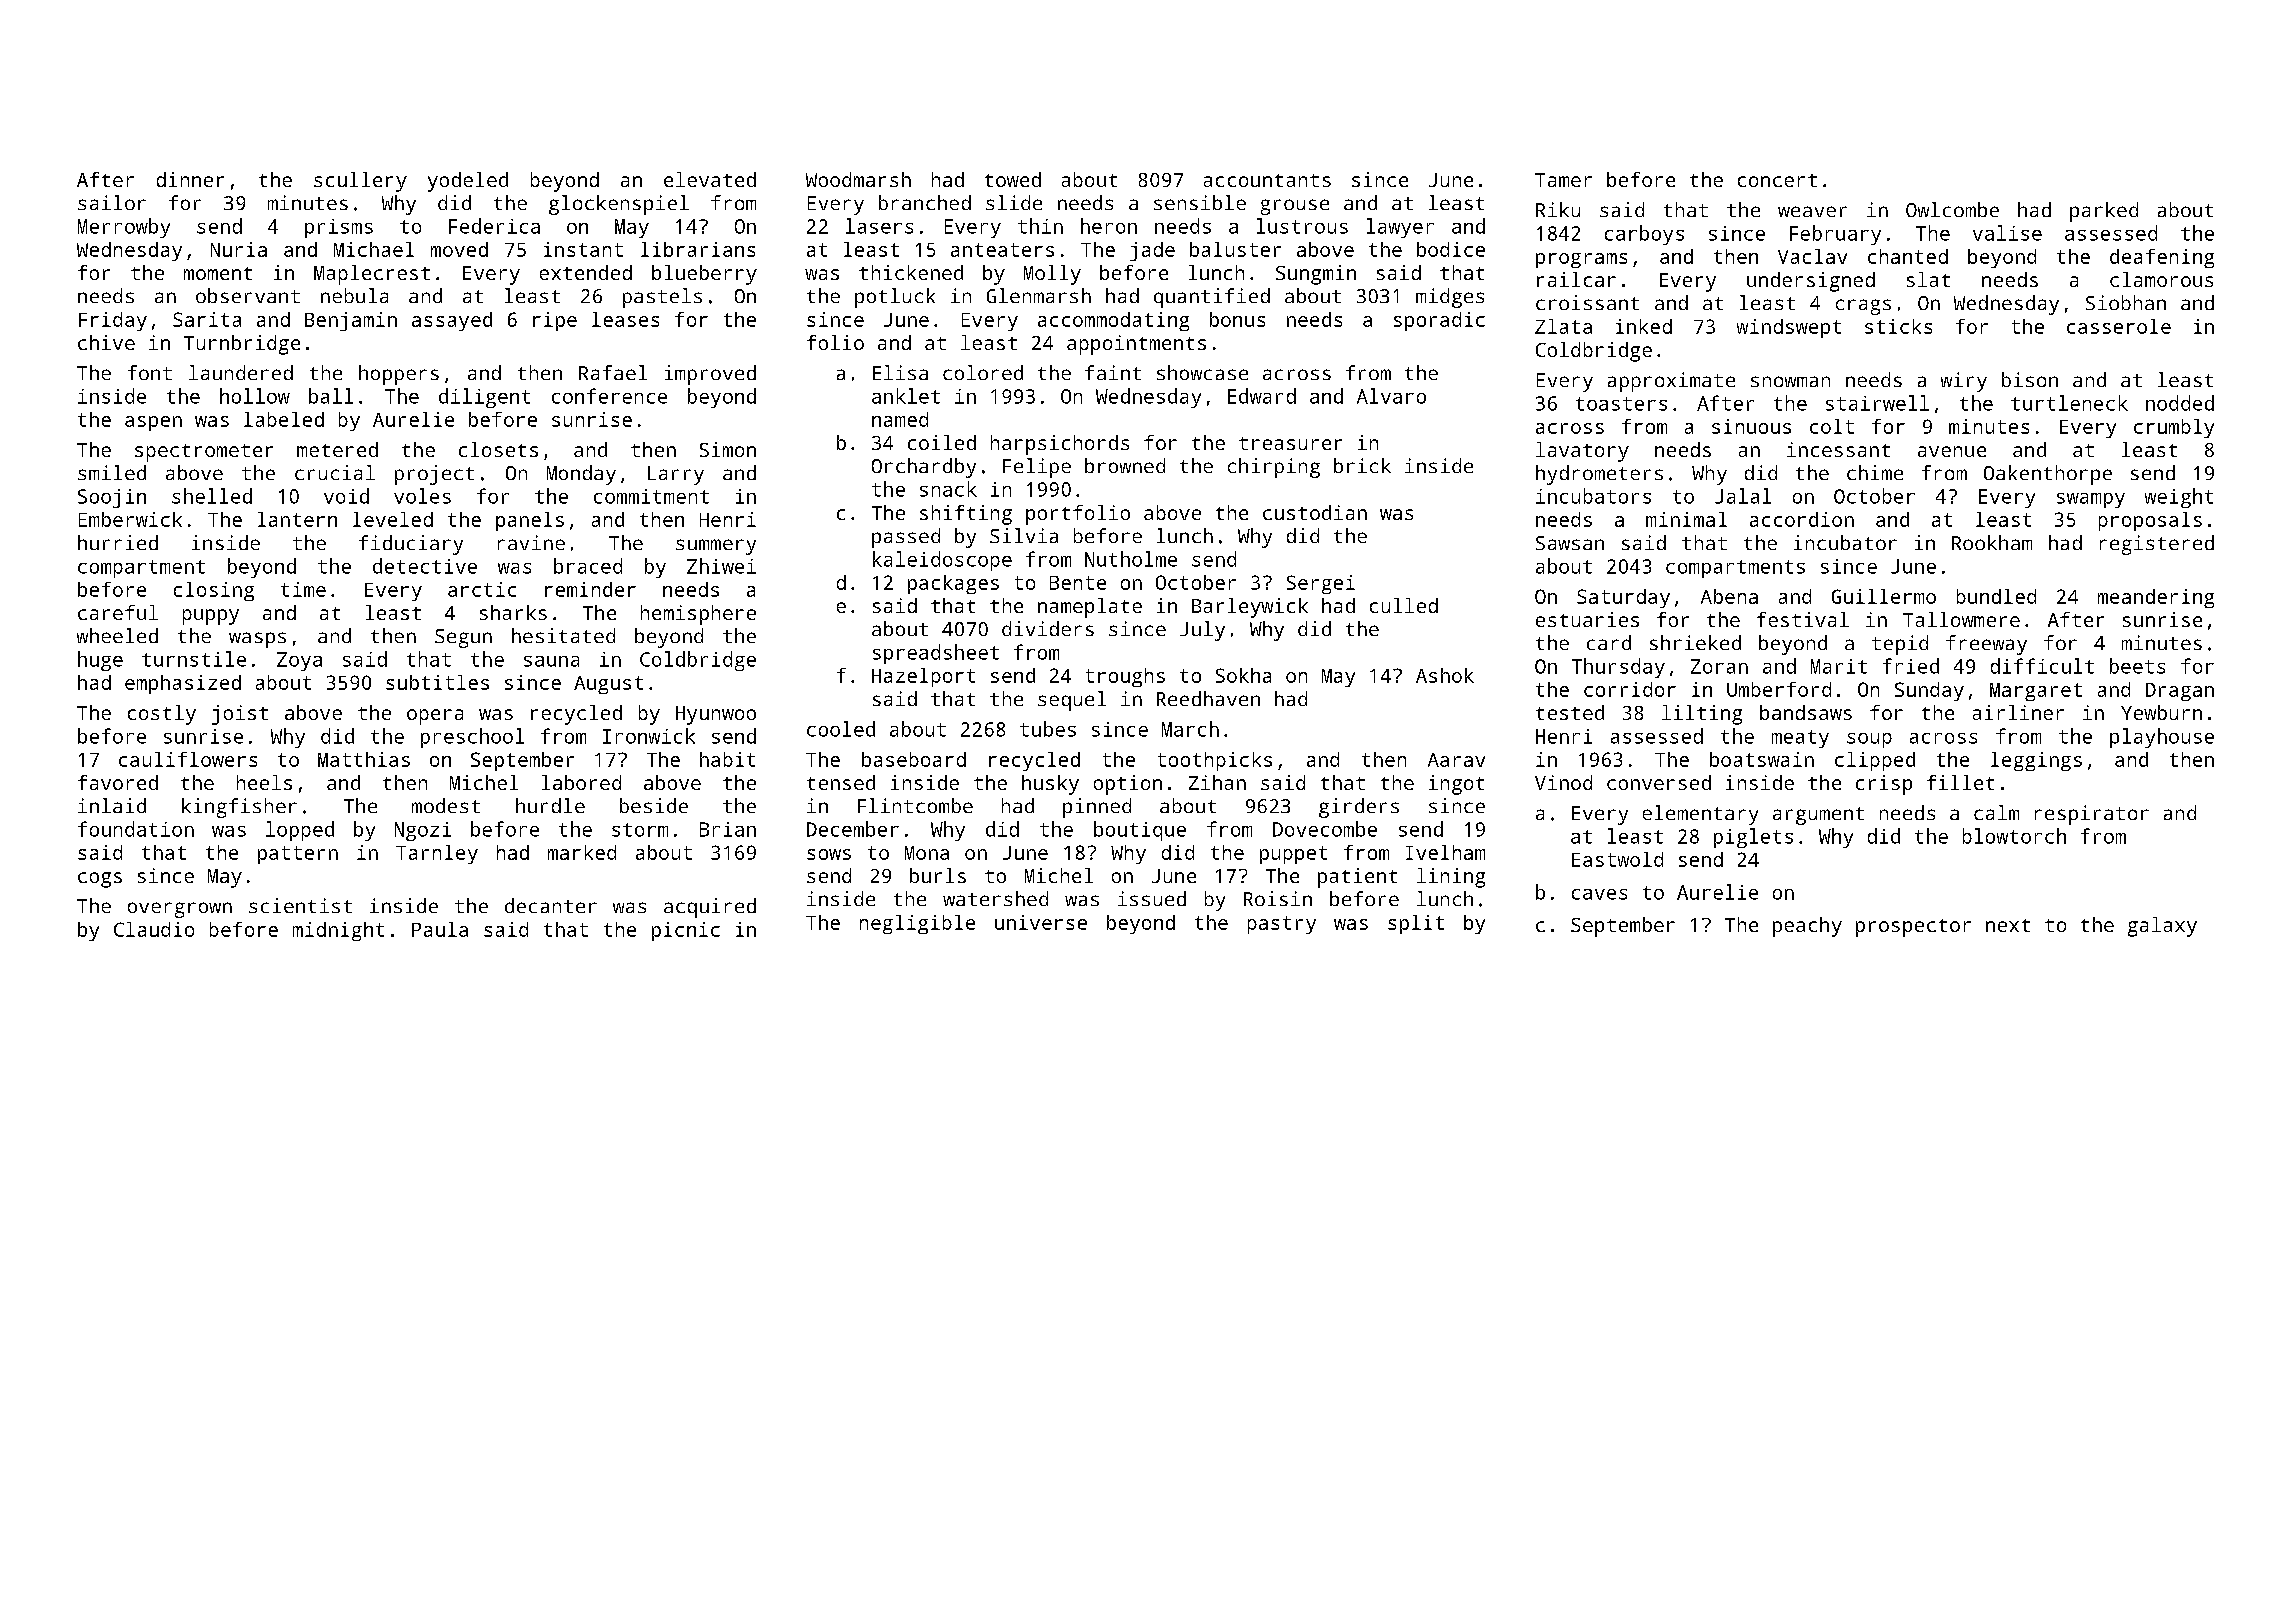  I want to click on Dragan, so click(2180, 692).
